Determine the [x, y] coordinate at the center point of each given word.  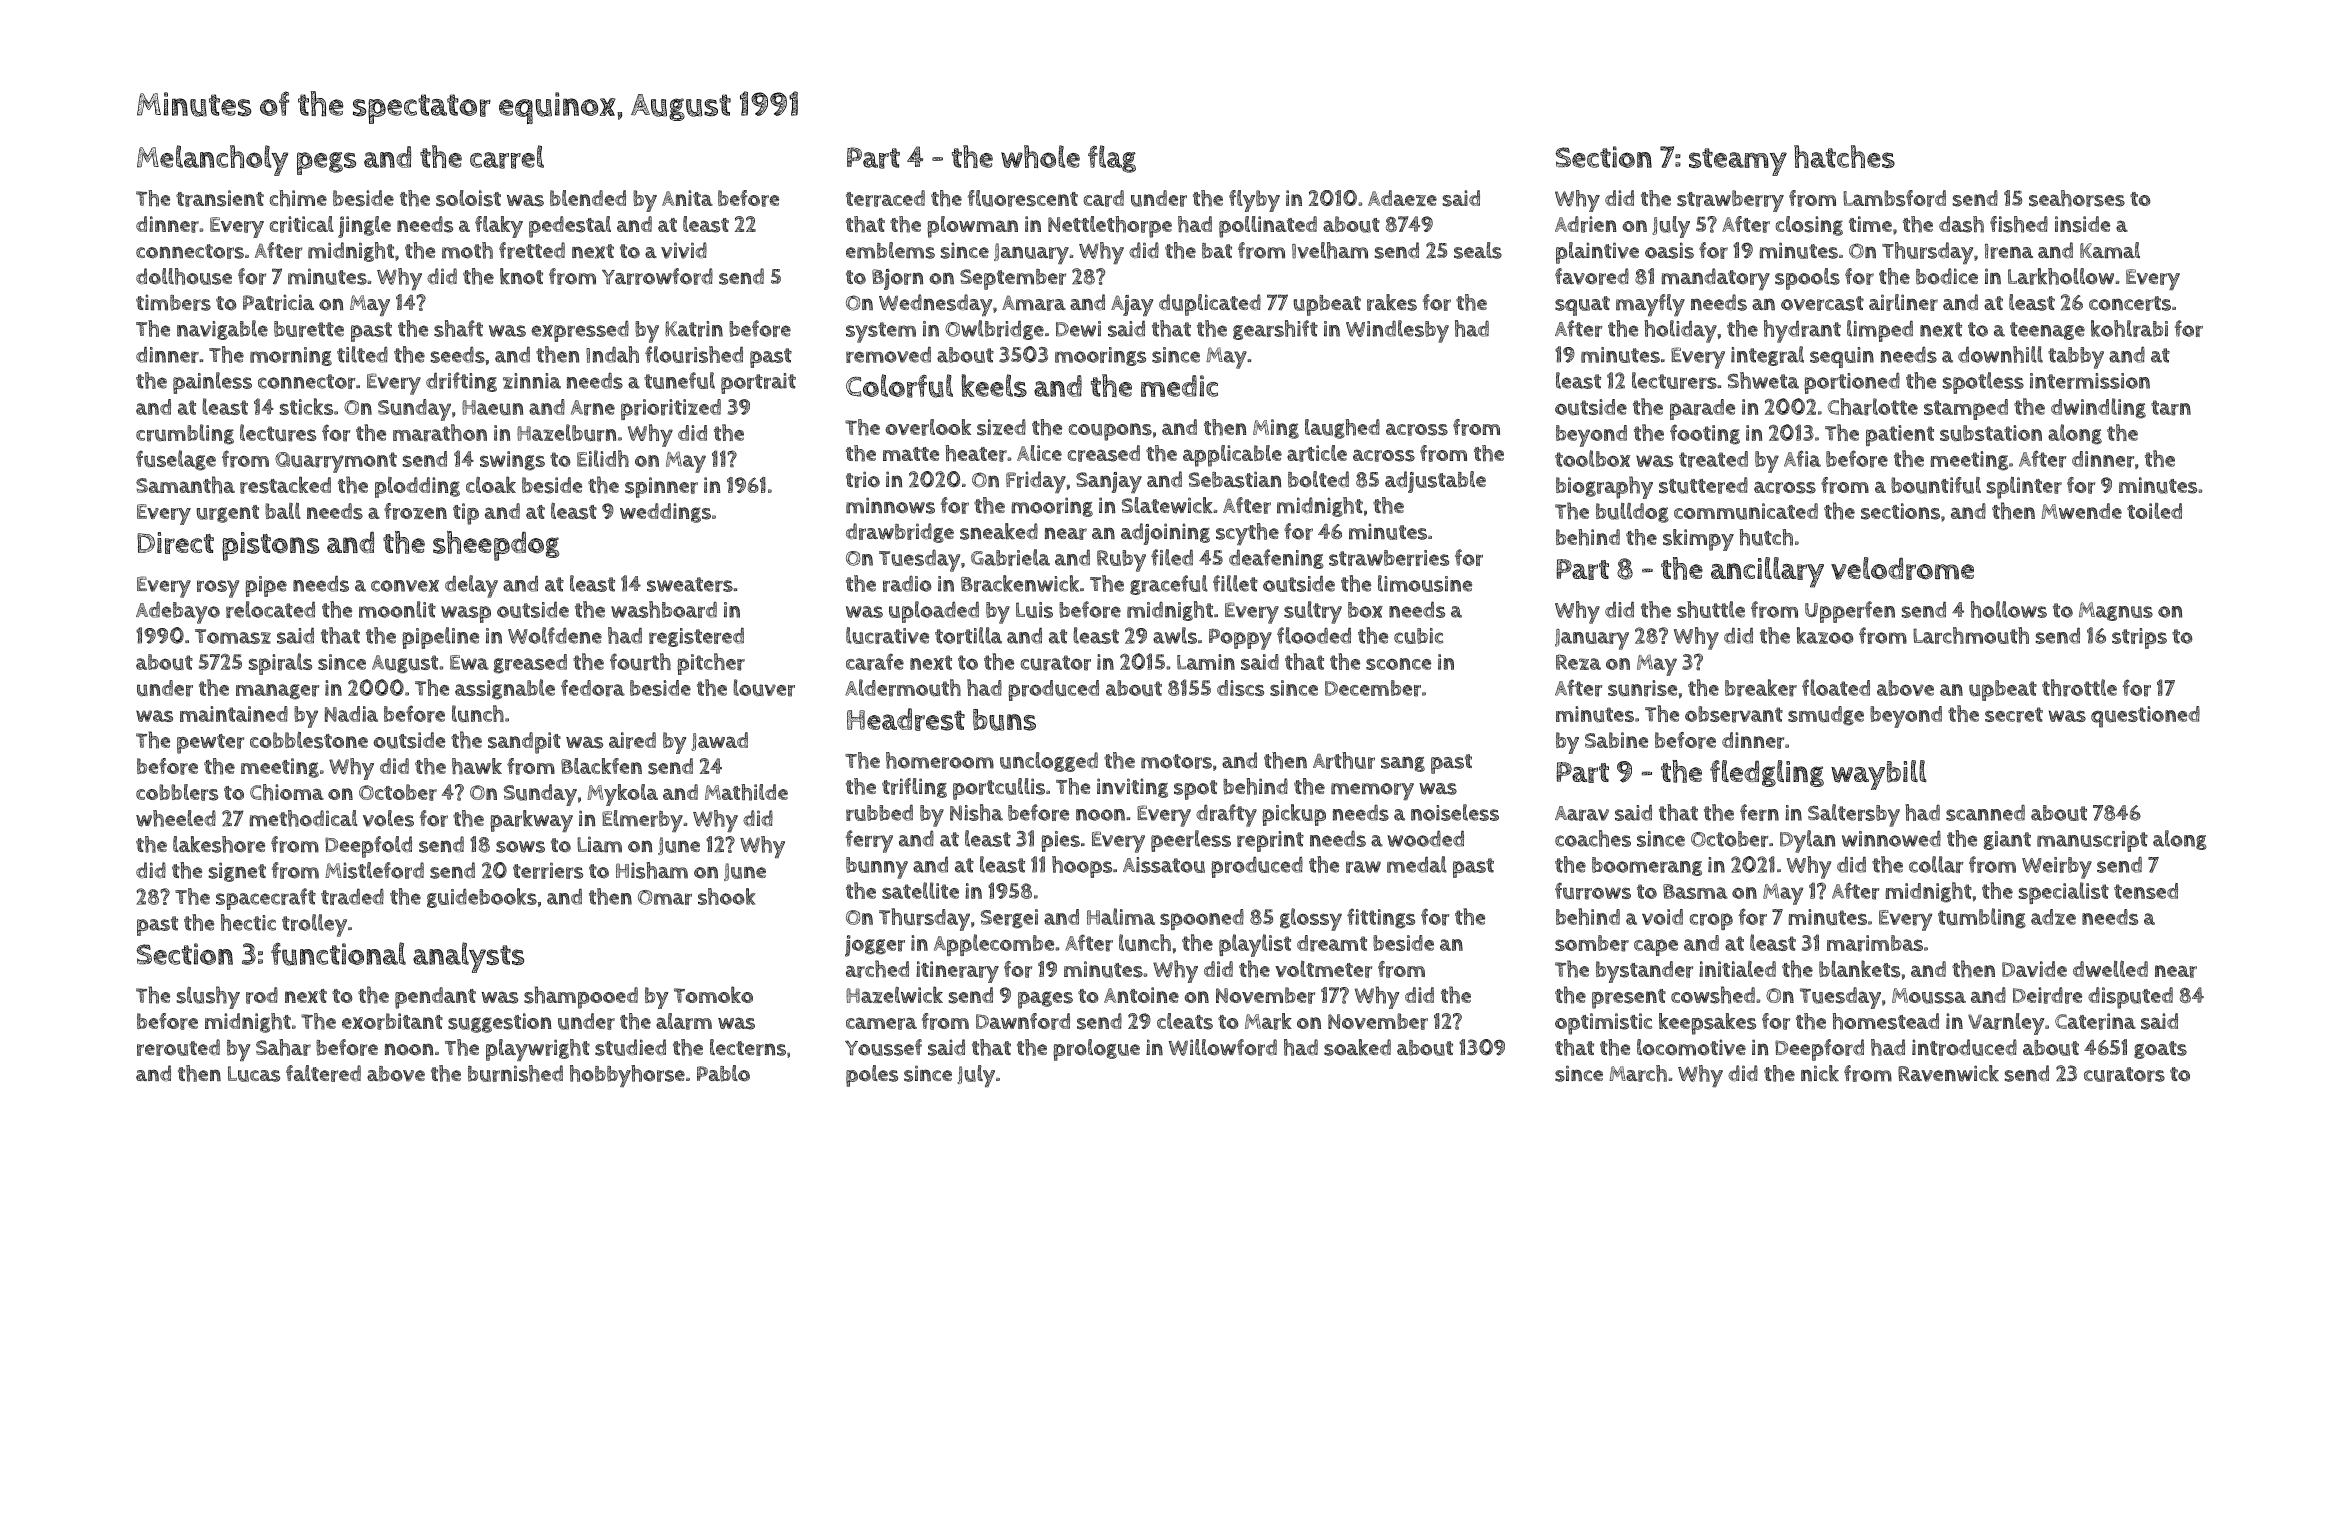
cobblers [177, 792]
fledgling [1767, 773]
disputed [2130, 998]
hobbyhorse [627, 1076]
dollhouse [184, 276]
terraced [885, 198]
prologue [1096, 1050]
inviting [1132, 788]
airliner [1903, 302]
